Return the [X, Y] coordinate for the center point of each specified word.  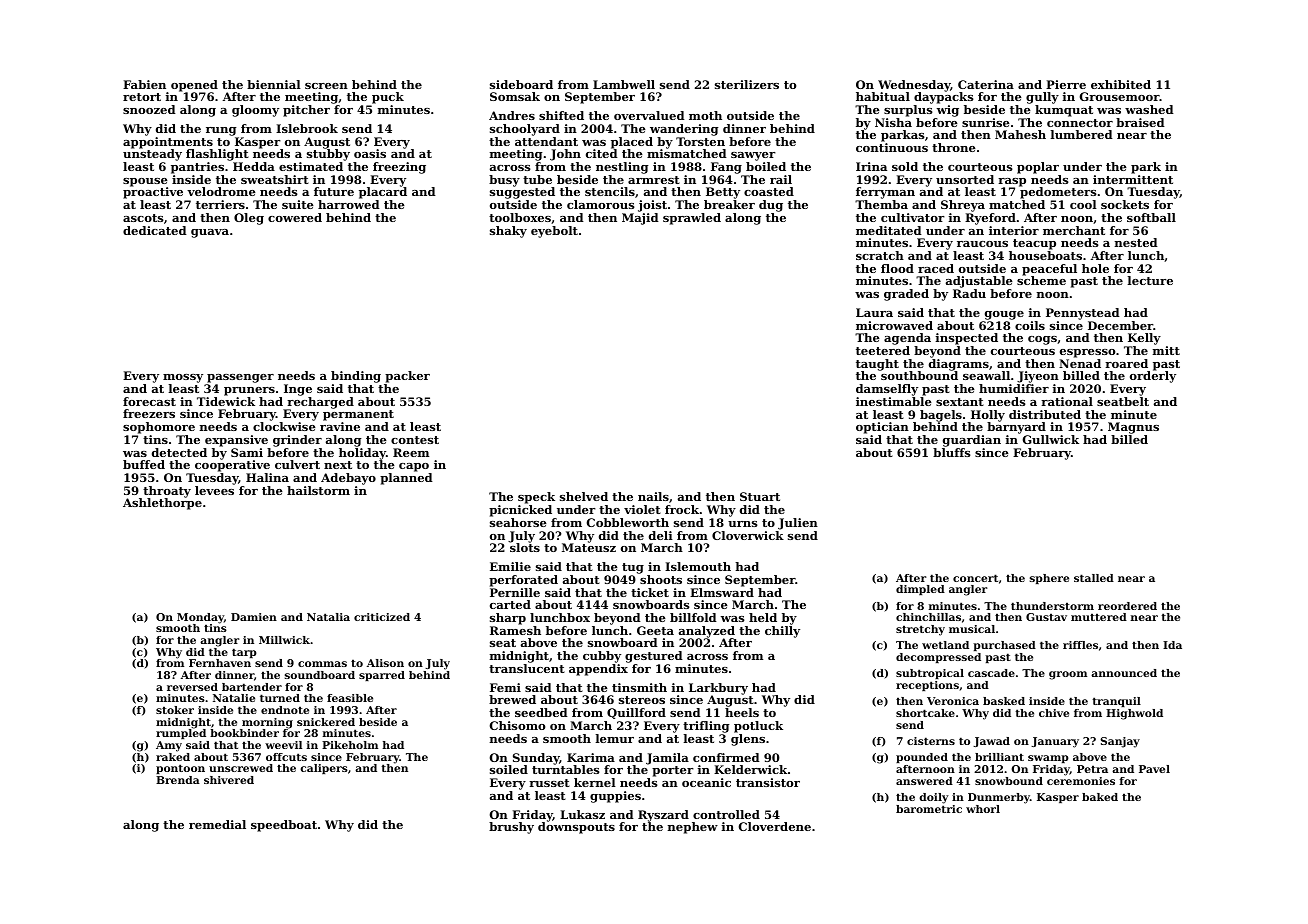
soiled [509, 769]
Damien [254, 617]
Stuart [760, 496]
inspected [967, 339]
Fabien [144, 84]
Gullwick [1051, 439]
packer [407, 377]
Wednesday [914, 86]
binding [356, 377]
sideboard [521, 84]
